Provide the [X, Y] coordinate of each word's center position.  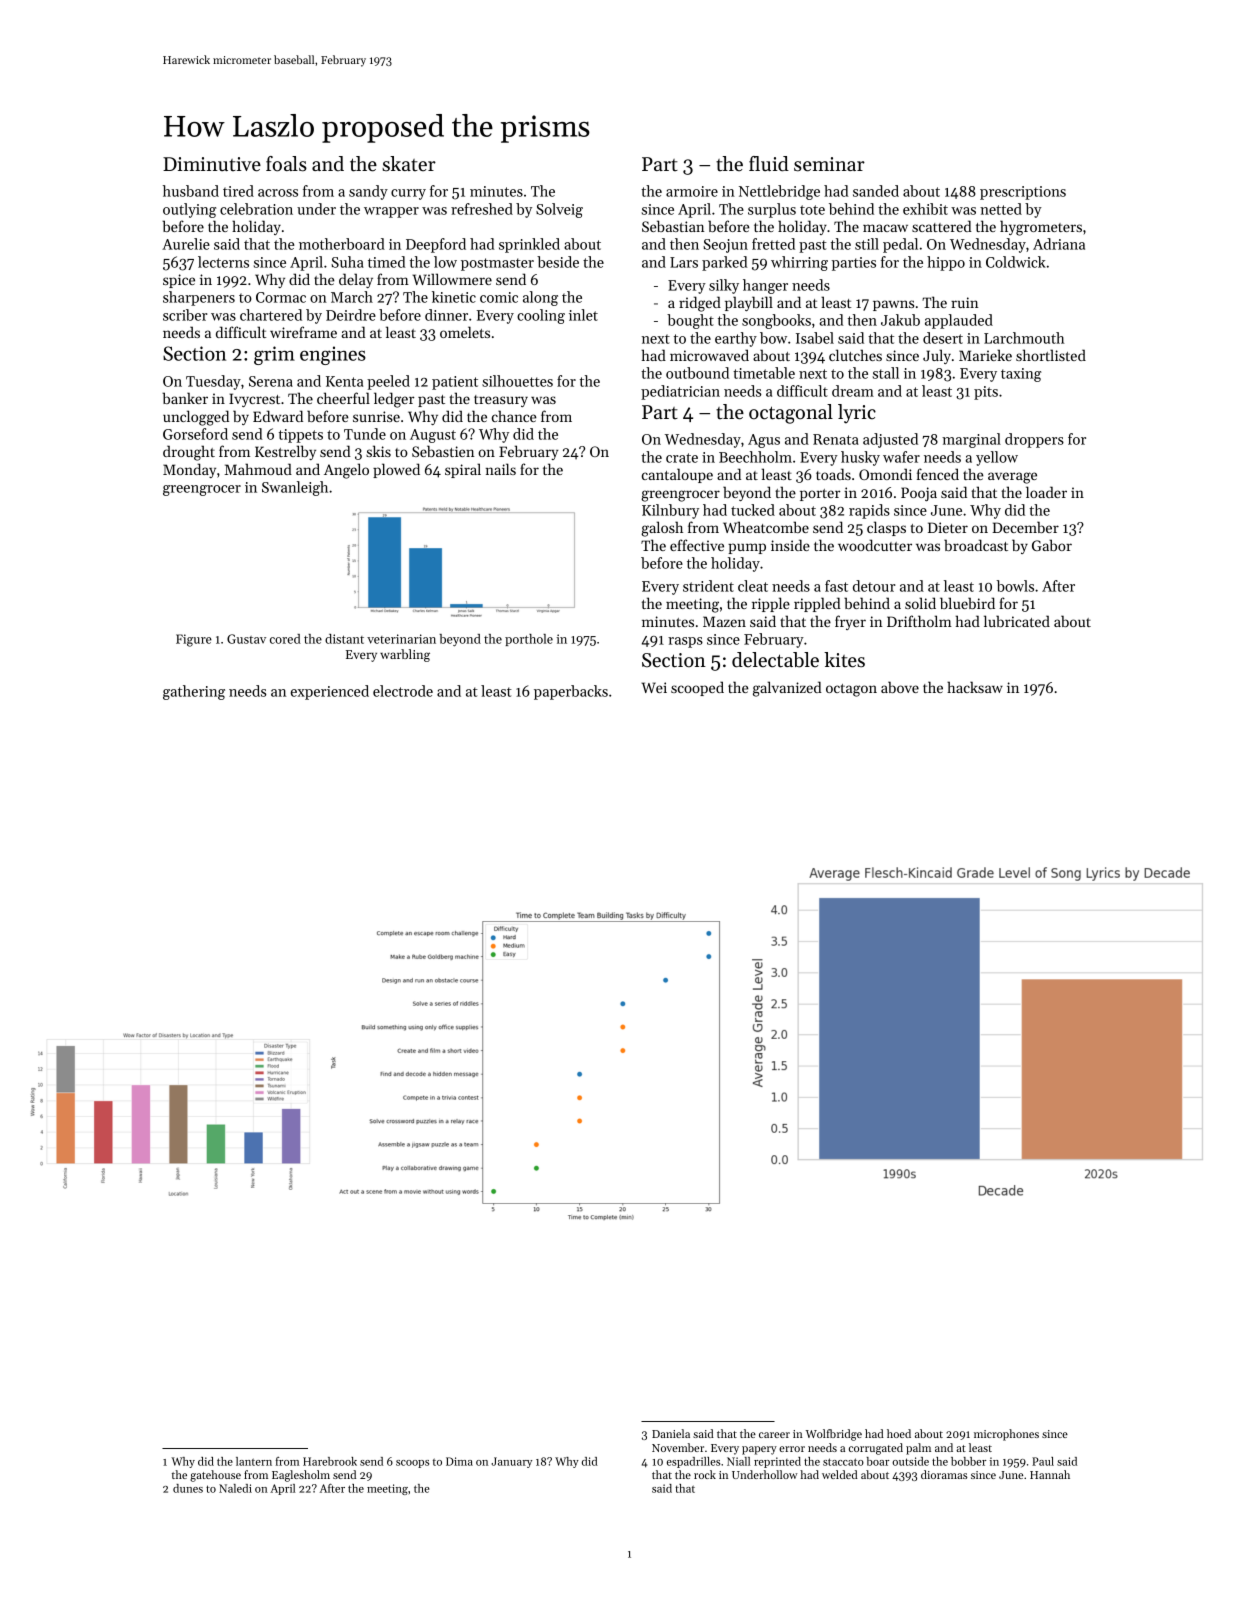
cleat [753, 586]
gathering [194, 692]
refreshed [482, 209]
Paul [1043, 1461]
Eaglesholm [301, 1476]
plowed [396, 470]
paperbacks [571, 692]
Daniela [671, 1433]
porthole [529, 640]
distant [344, 639]
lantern [254, 1461]
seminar [829, 164]
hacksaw [975, 687]
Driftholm [919, 621]
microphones [1006, 1435]
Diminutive [212, 164]
